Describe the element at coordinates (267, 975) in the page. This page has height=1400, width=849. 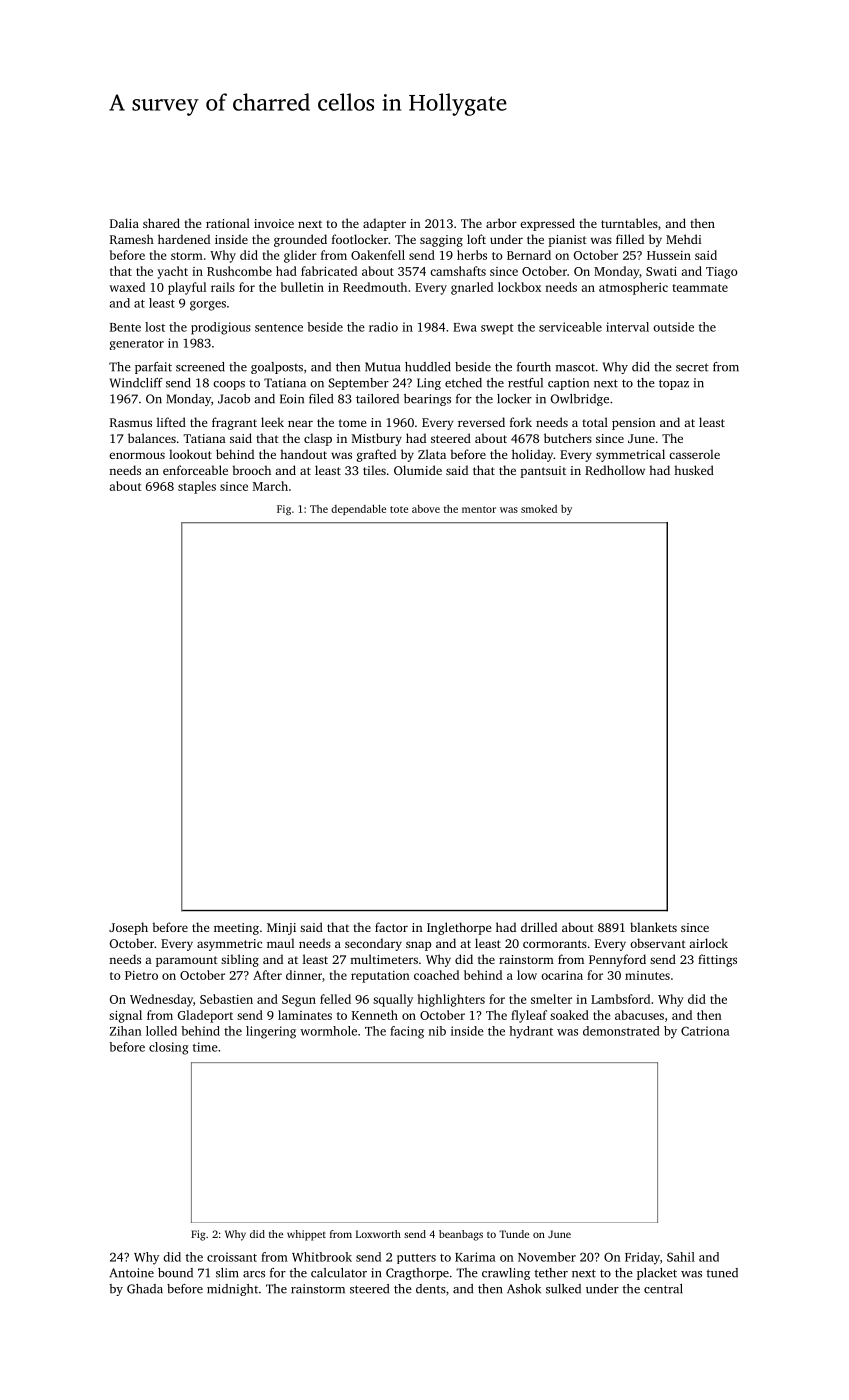
I see `After` at that location.
